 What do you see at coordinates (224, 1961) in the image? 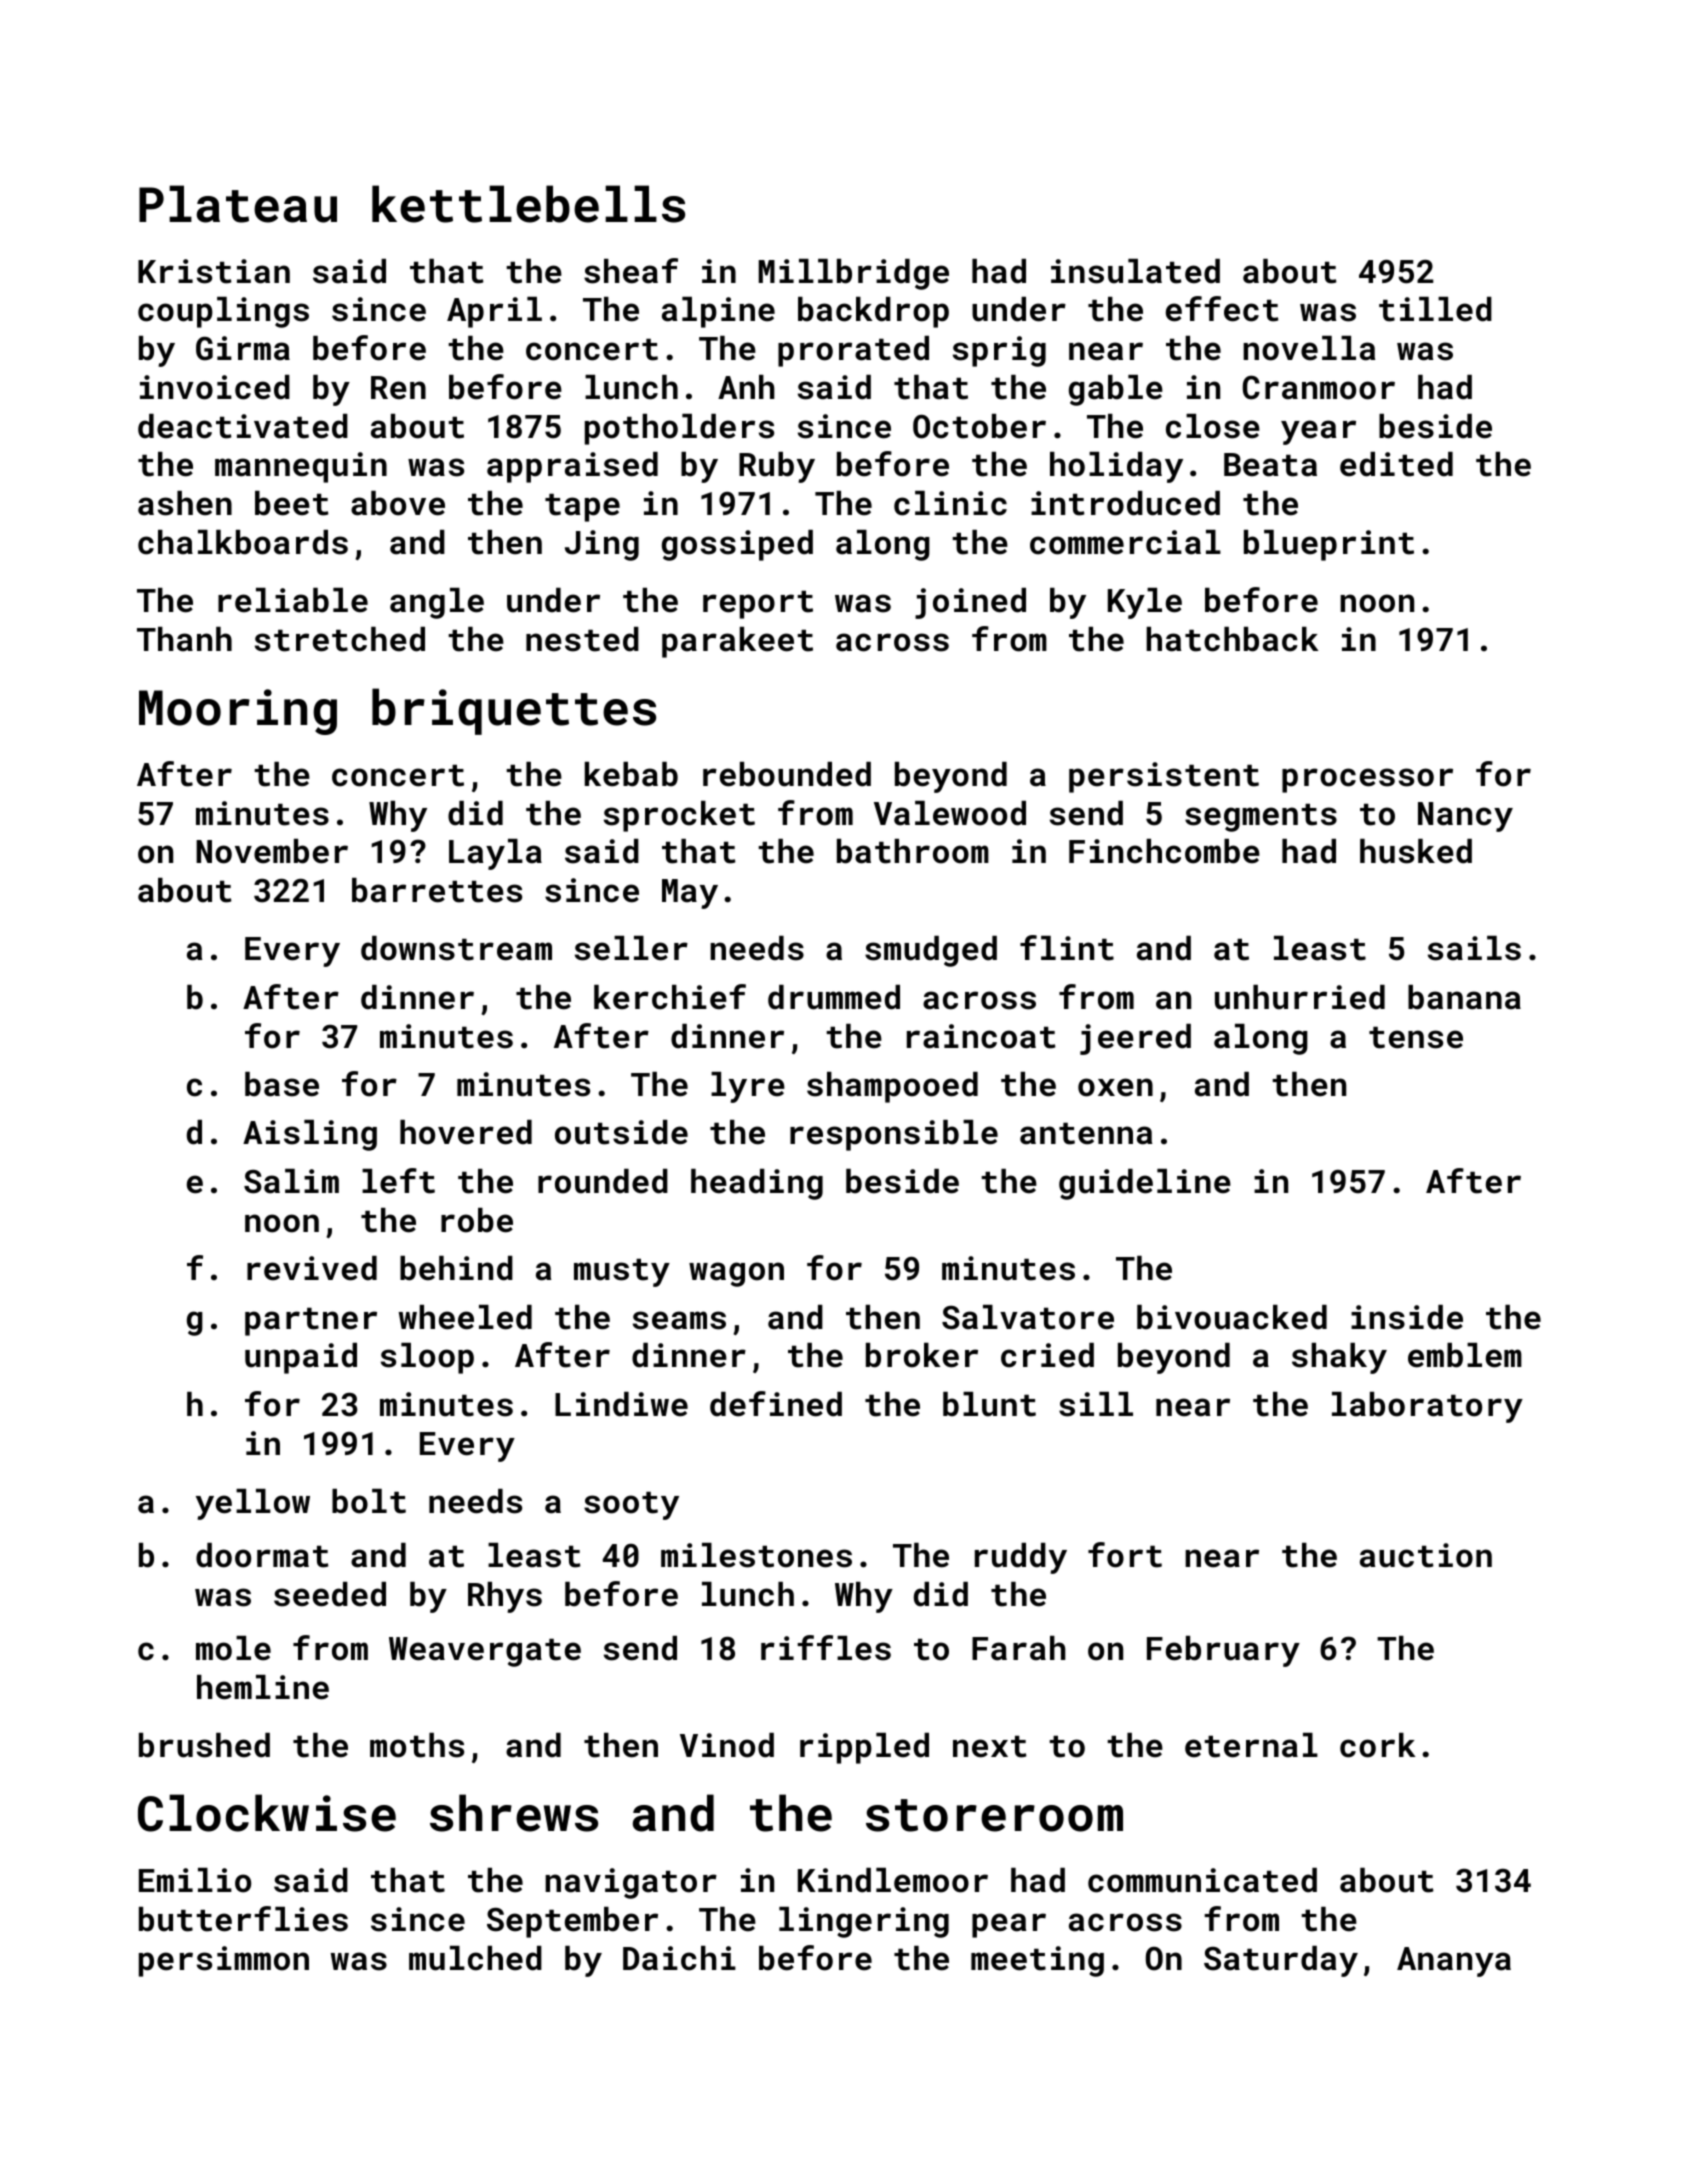
I see `persimmon` at bounding box center [224, 1961].
